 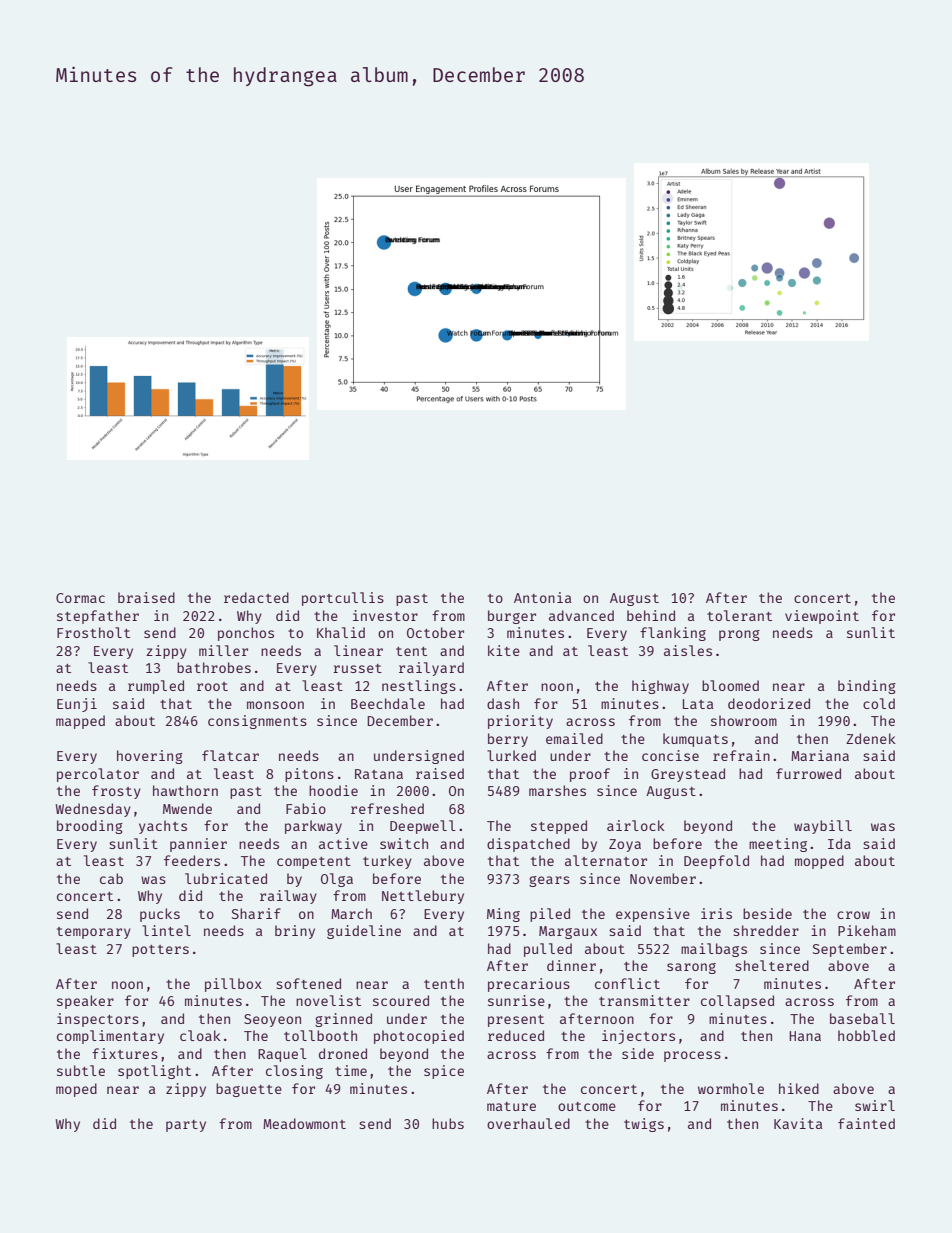 I want to click on speaker, so click(x=85, y=1002).
